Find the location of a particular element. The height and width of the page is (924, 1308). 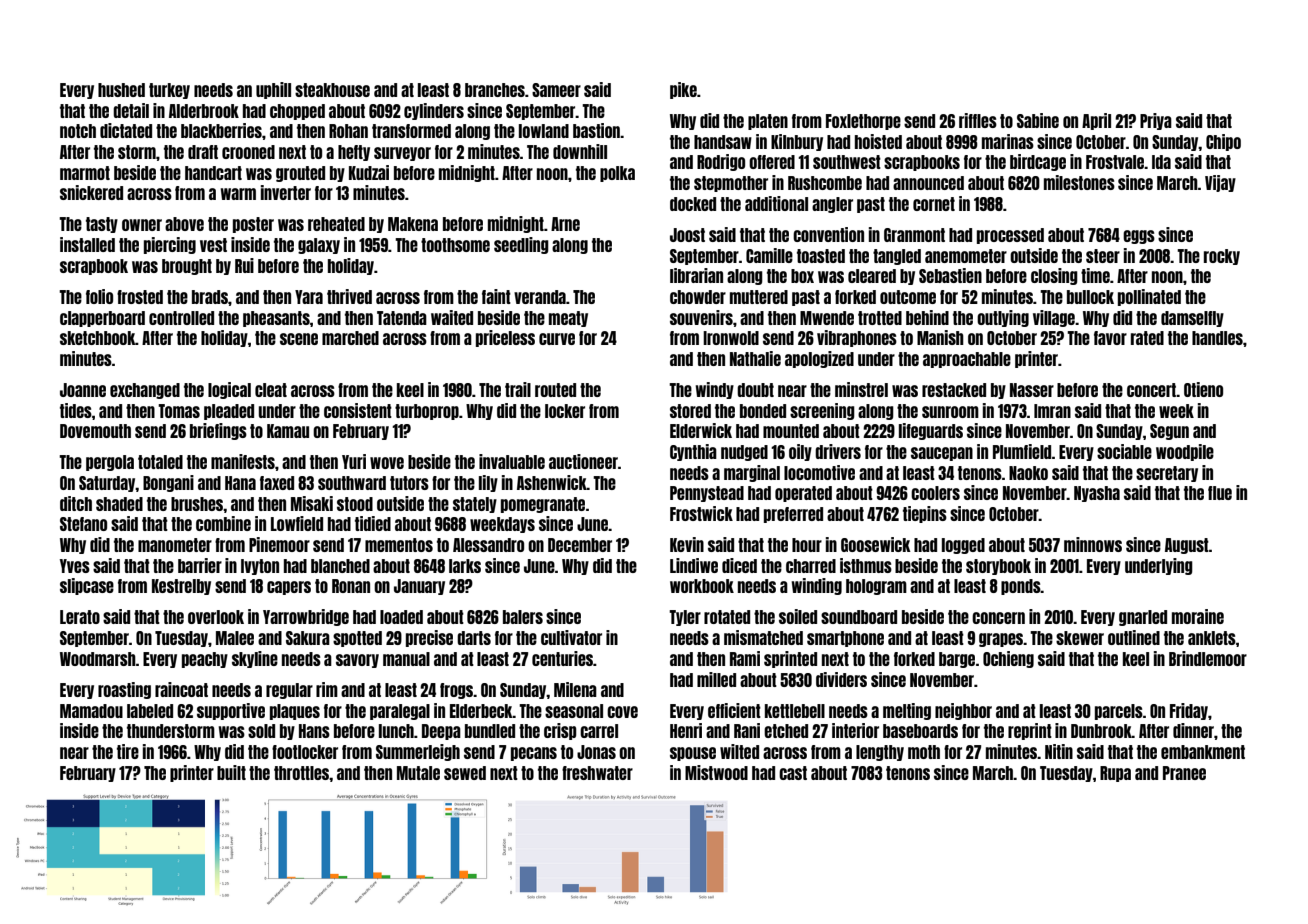

Mwende is located at coordinates (827, 318).
